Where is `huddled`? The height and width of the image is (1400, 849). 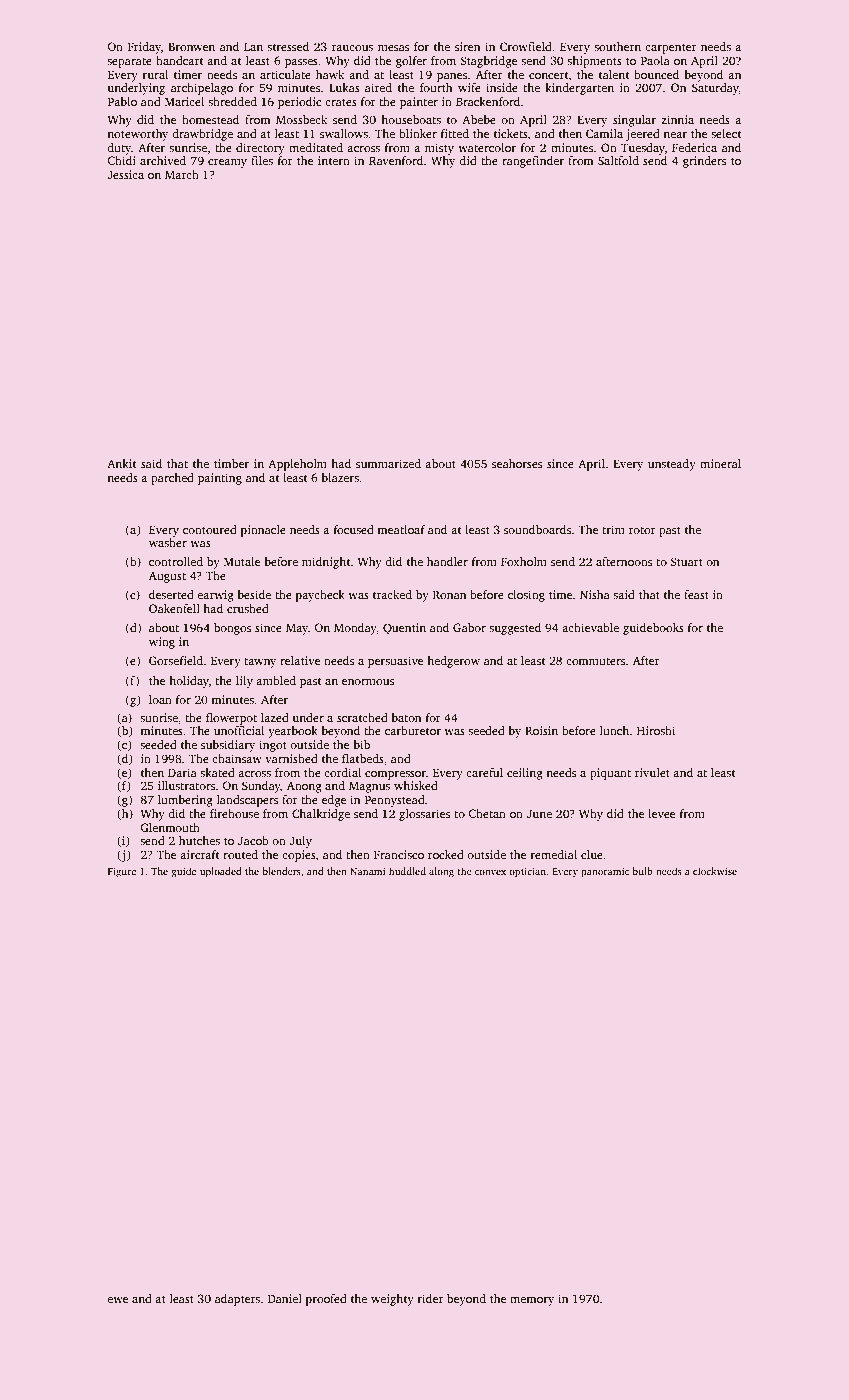
huddled is located at coordinates (407, 871).
